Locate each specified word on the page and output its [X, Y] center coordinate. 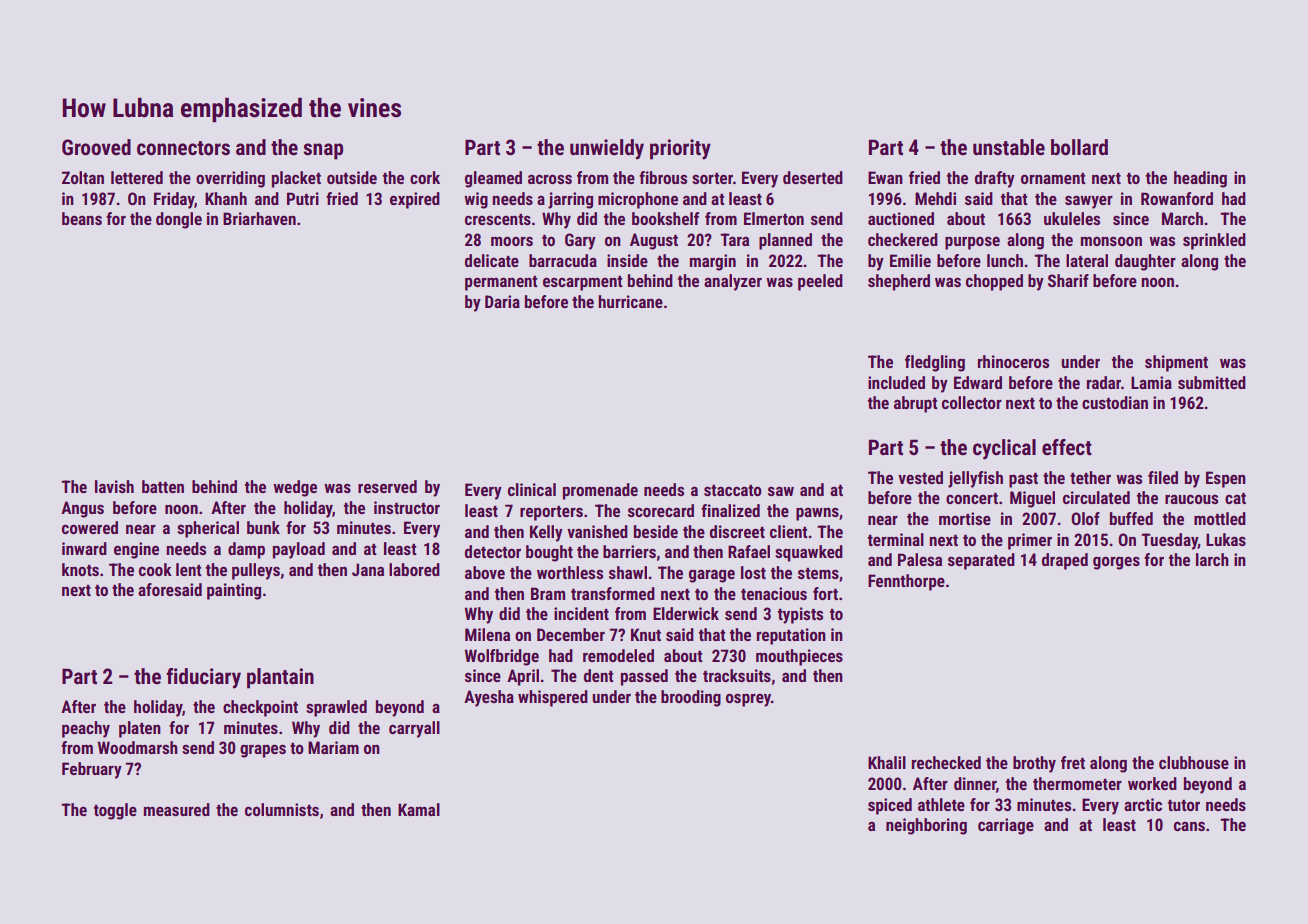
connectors [183, 148]
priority [680, 149]
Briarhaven [259, 218]
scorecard [661, 510]
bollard [1079, 147]
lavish [114, 486]
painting [234, 591]
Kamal [419, 809]
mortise [965, 518]
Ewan [885, 177]
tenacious [774, 593]
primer [1030, 541]
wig [476, 200]
